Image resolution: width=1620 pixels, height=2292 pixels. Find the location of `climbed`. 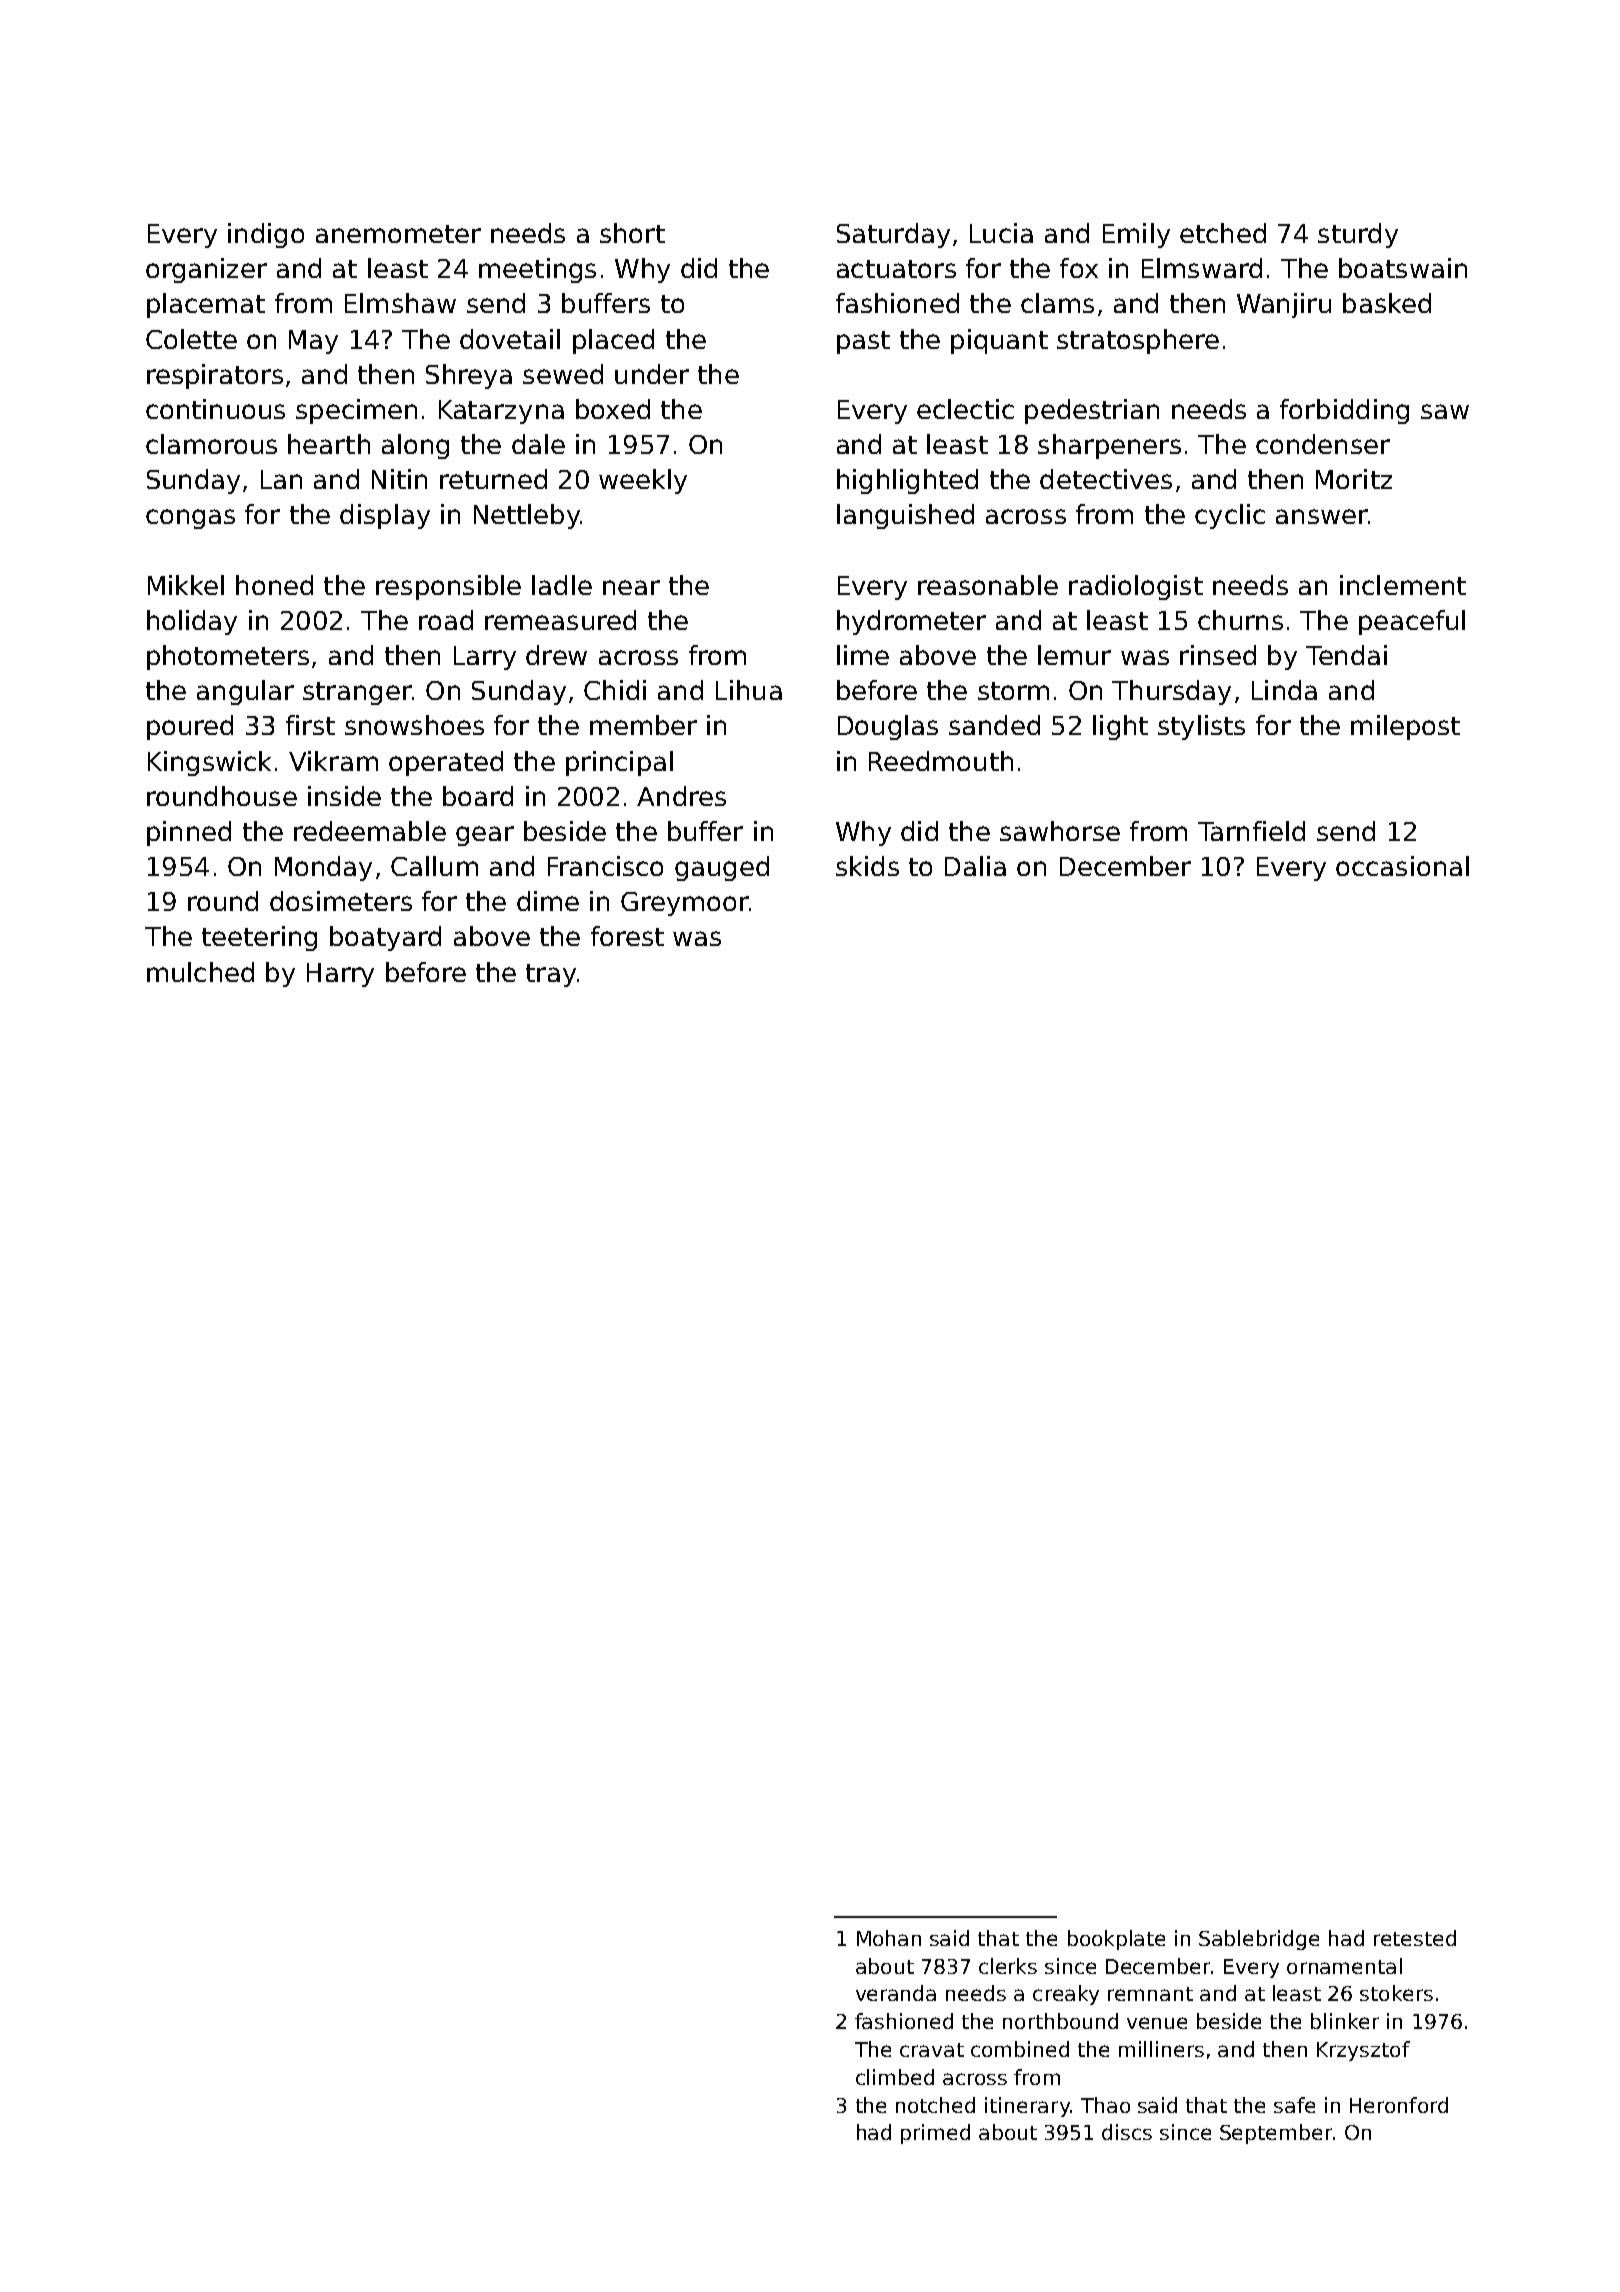

climbed is located at coordinates (895, 2077).
